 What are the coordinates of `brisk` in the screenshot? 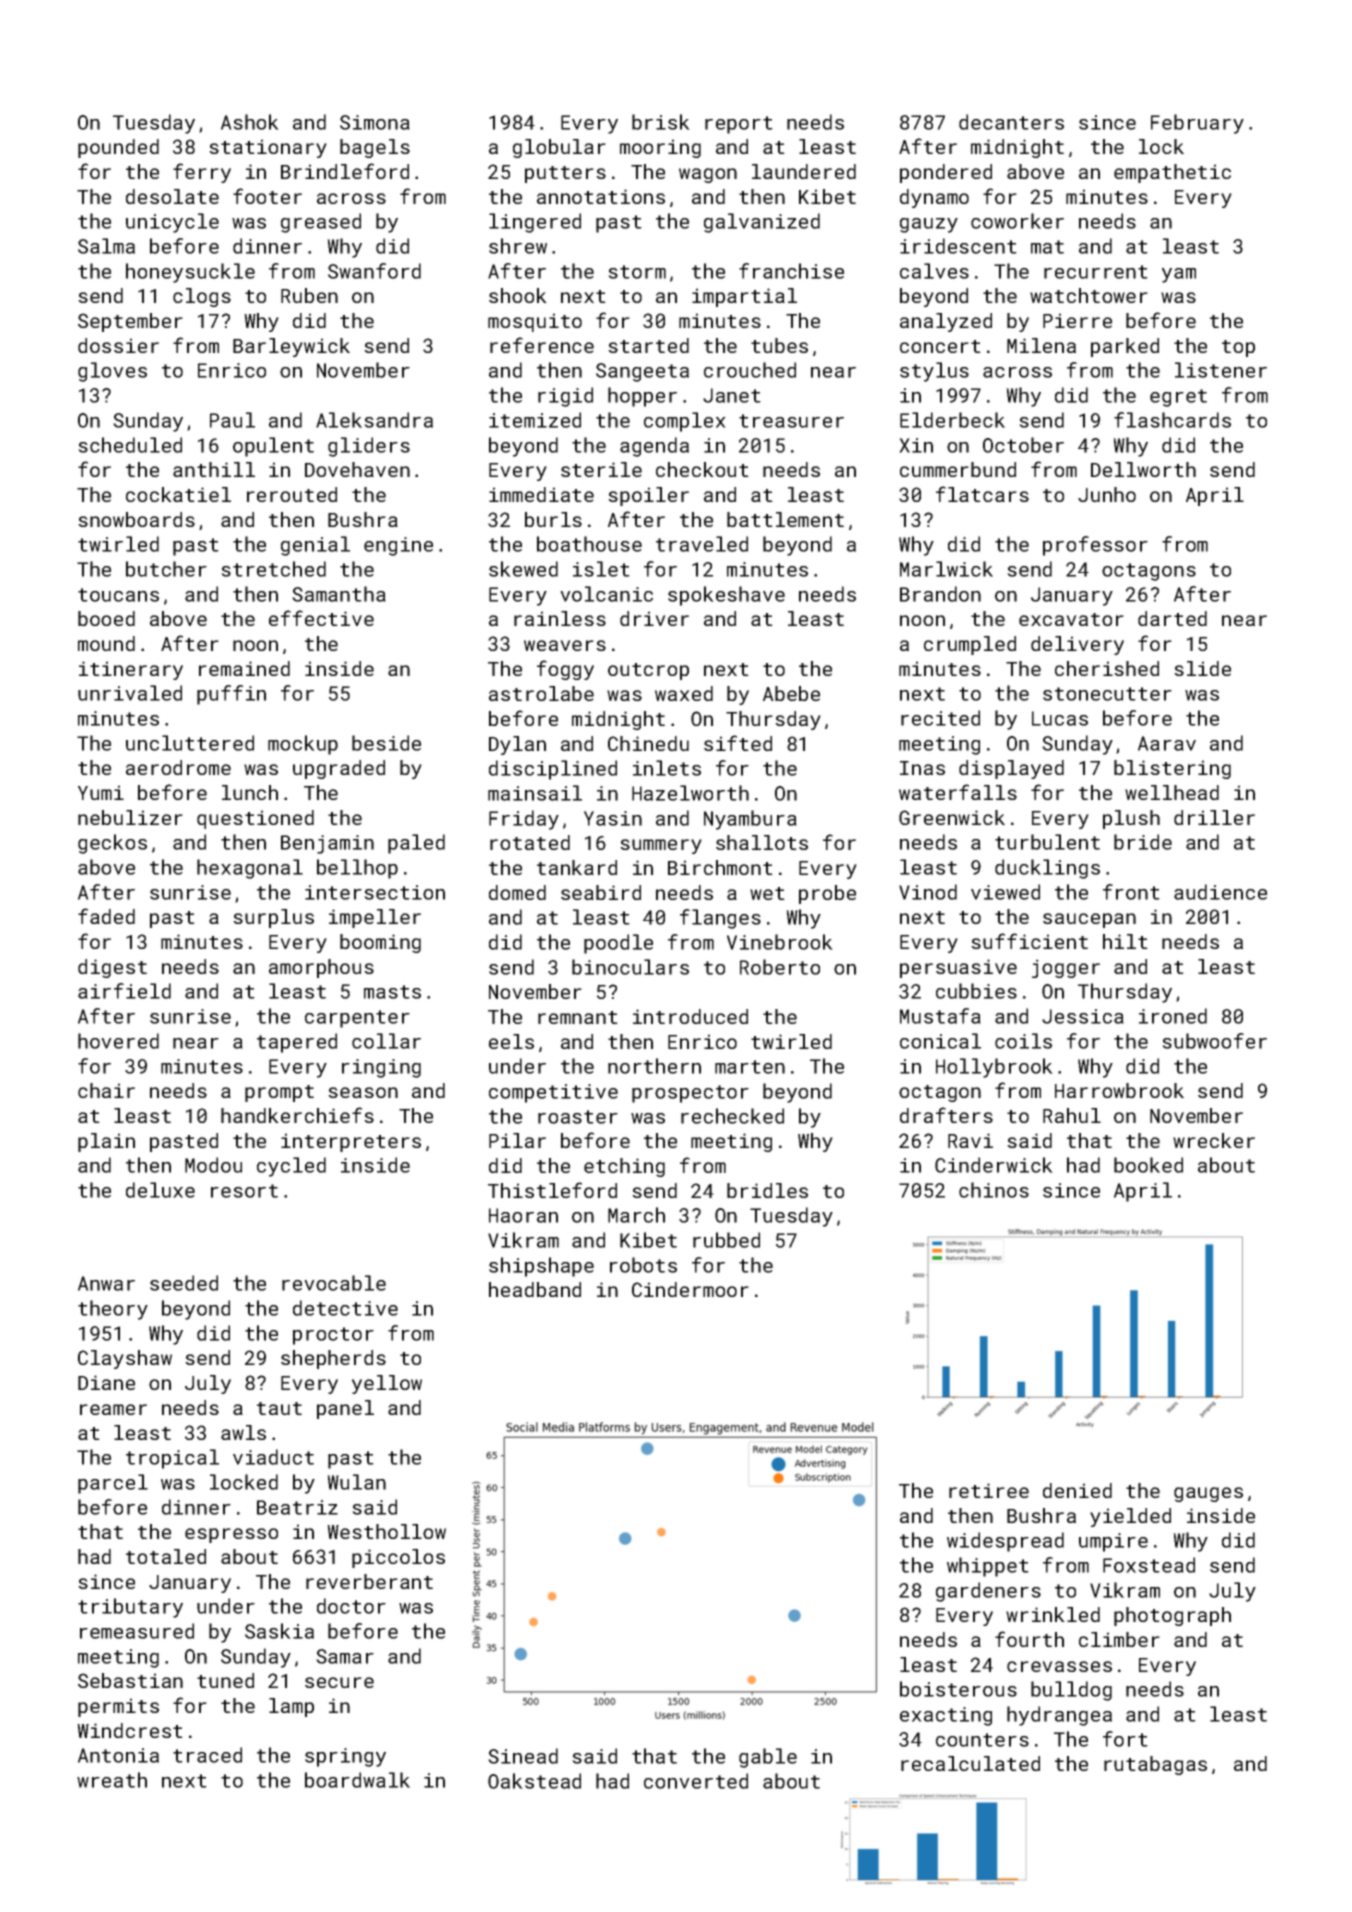 It's located at (661, 122).
